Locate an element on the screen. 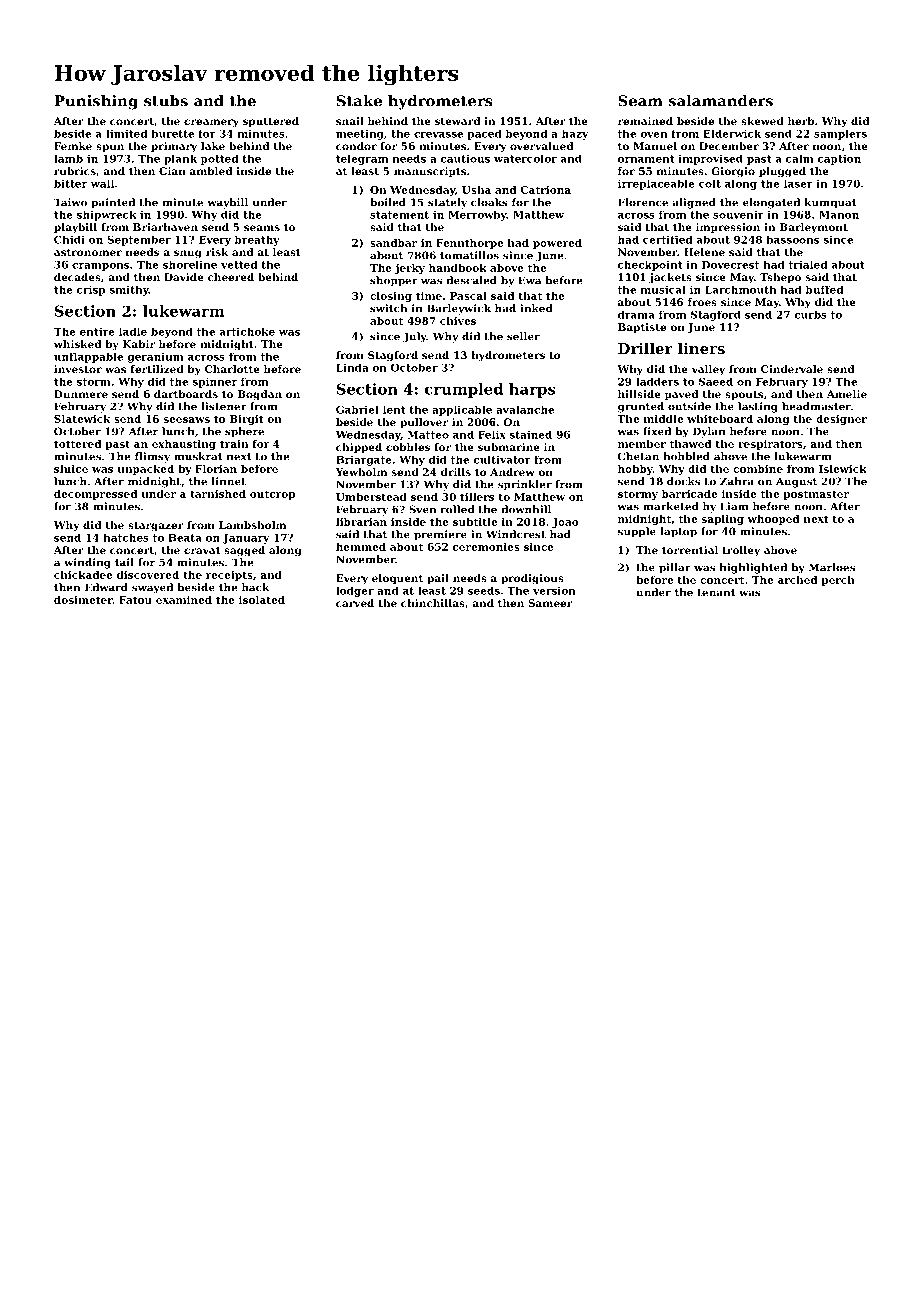  Manon is located at coordinates (839, 215).
